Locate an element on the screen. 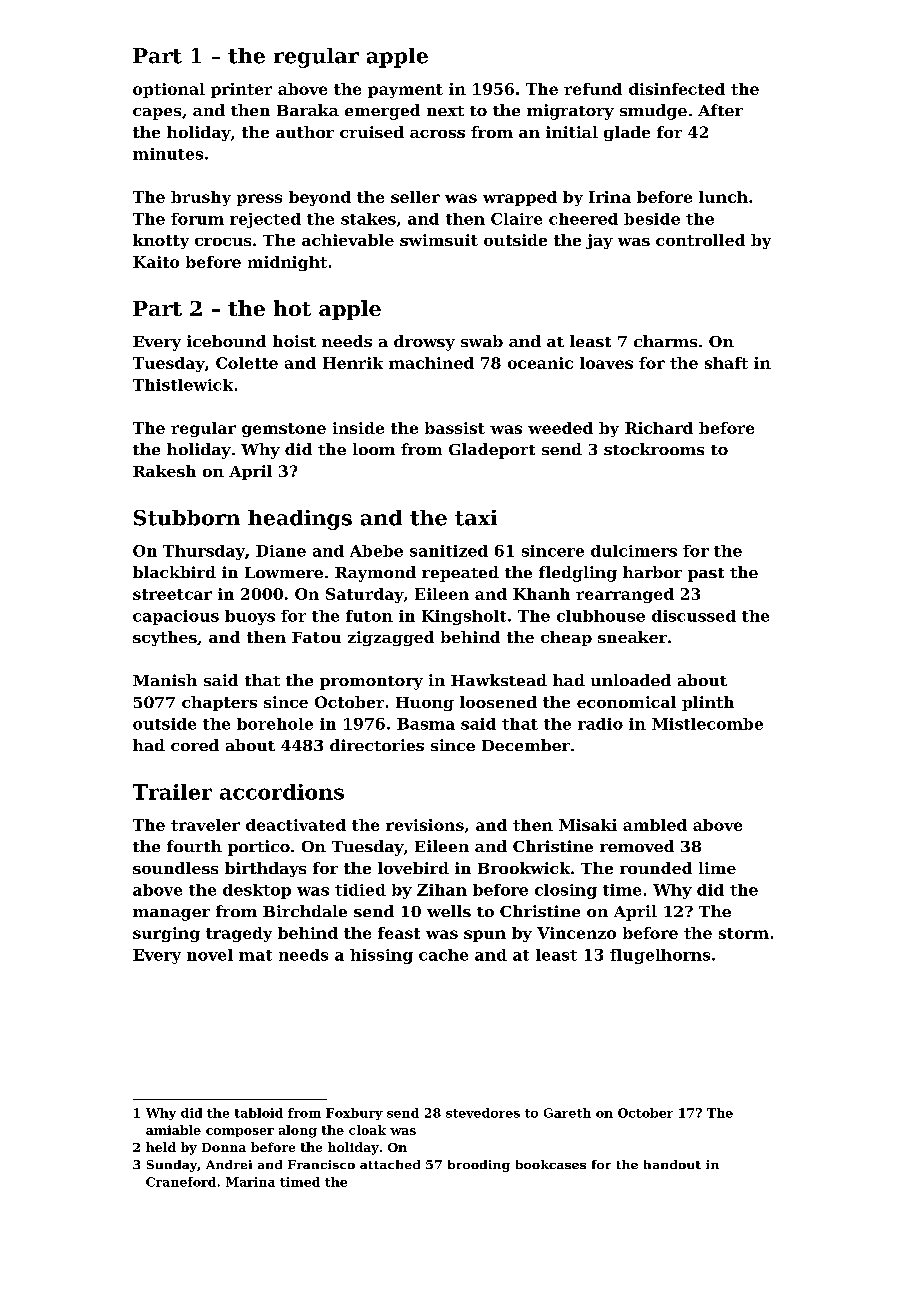 Image resolution: width=908 pixels, height=1316 pixels. Lowmere is located at coordinates (284, 572).
